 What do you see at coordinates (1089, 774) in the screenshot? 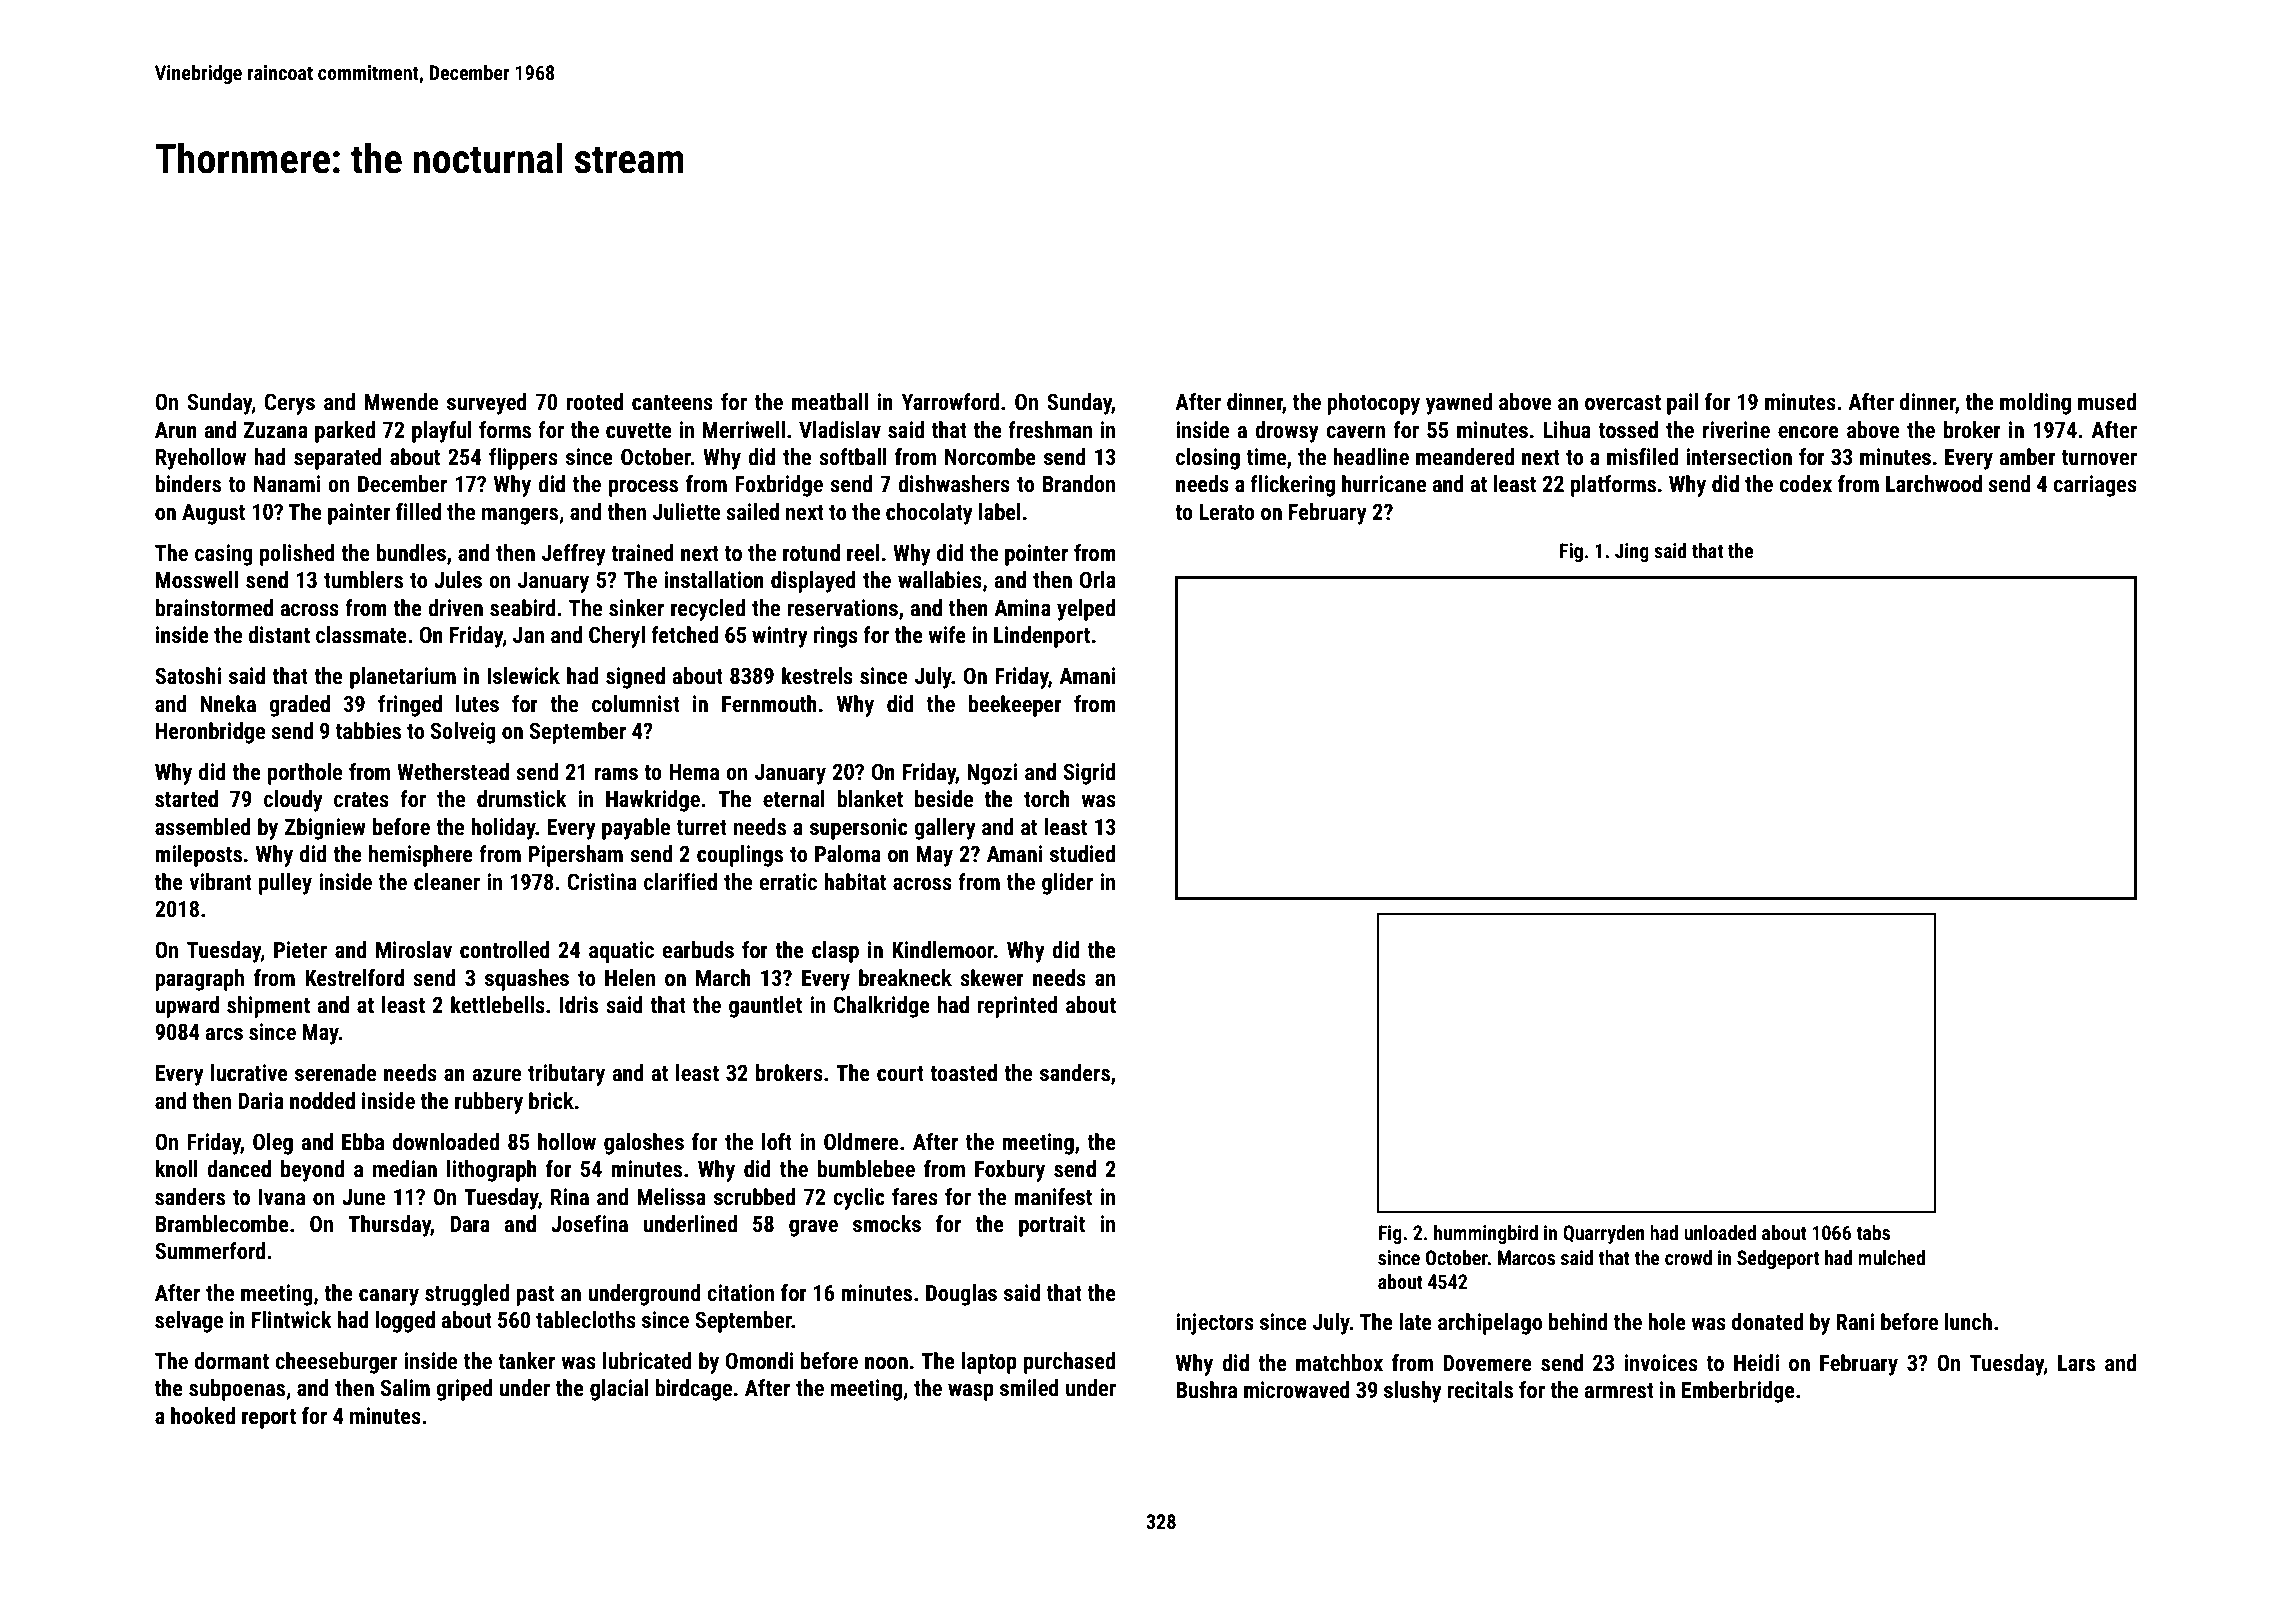
I see `Sigrid` at bounding box center [1089, 774].
